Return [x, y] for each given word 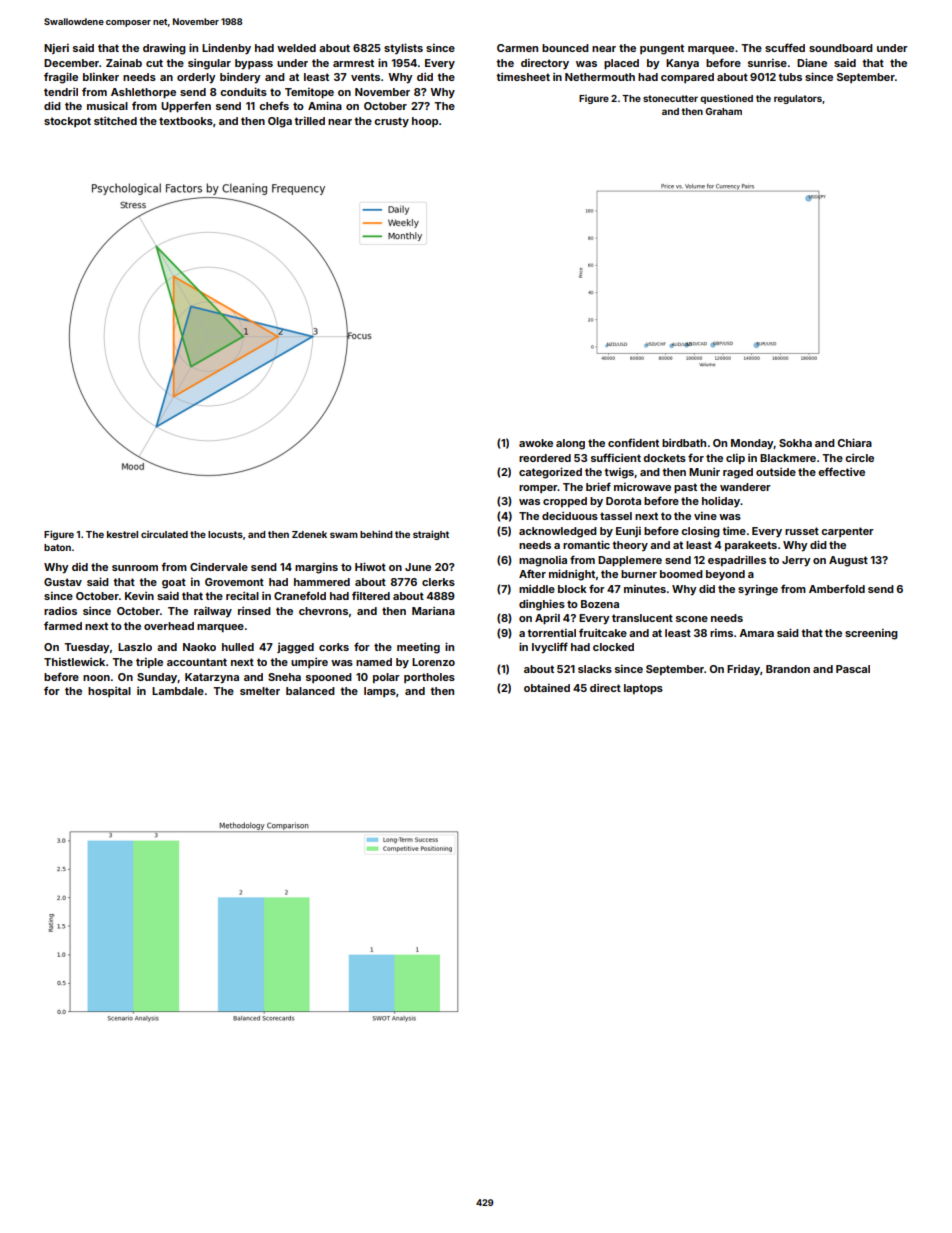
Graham [723, 111]
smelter [260, 691]
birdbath [684, 443]
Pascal [853, 669]
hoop [425, 122]
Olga [280, 122]
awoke [536, 443]
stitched [115, 121]
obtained [547, 688]
